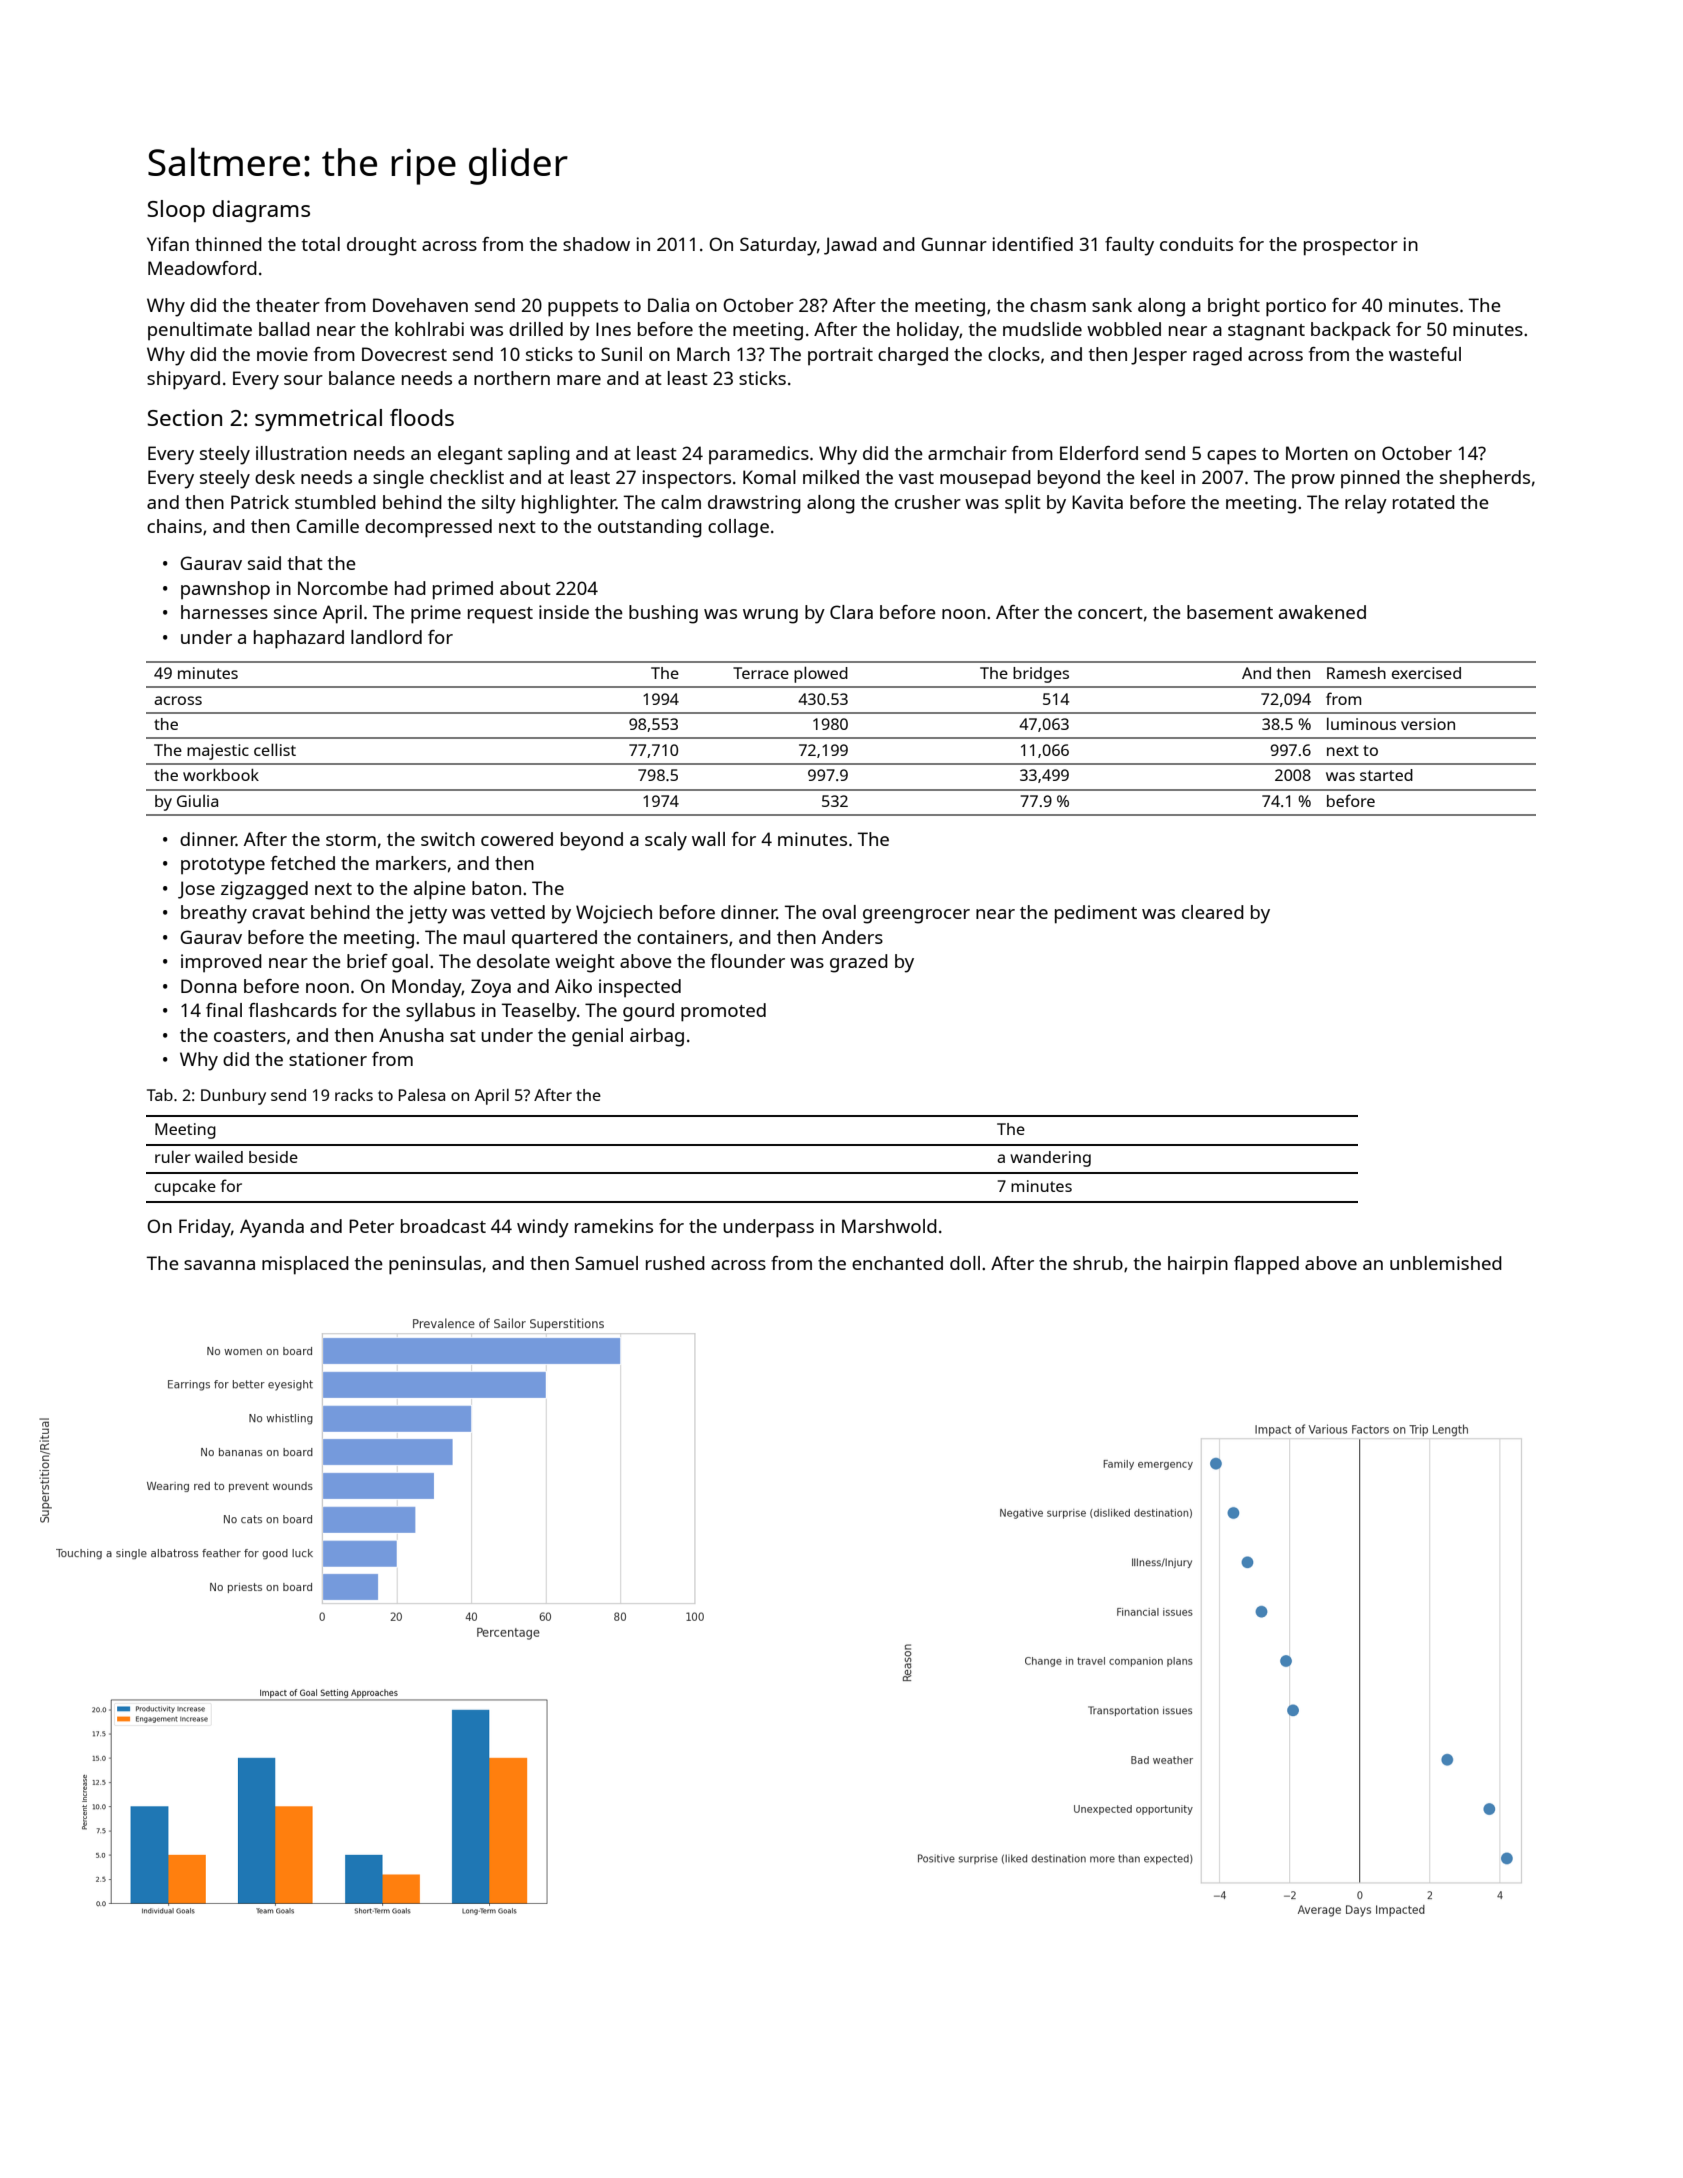 This image has height=2178, width=1683. What do you see at coordinates (965, 1263) in the image?
I see `doll` at bounding box center [965, 1263].
